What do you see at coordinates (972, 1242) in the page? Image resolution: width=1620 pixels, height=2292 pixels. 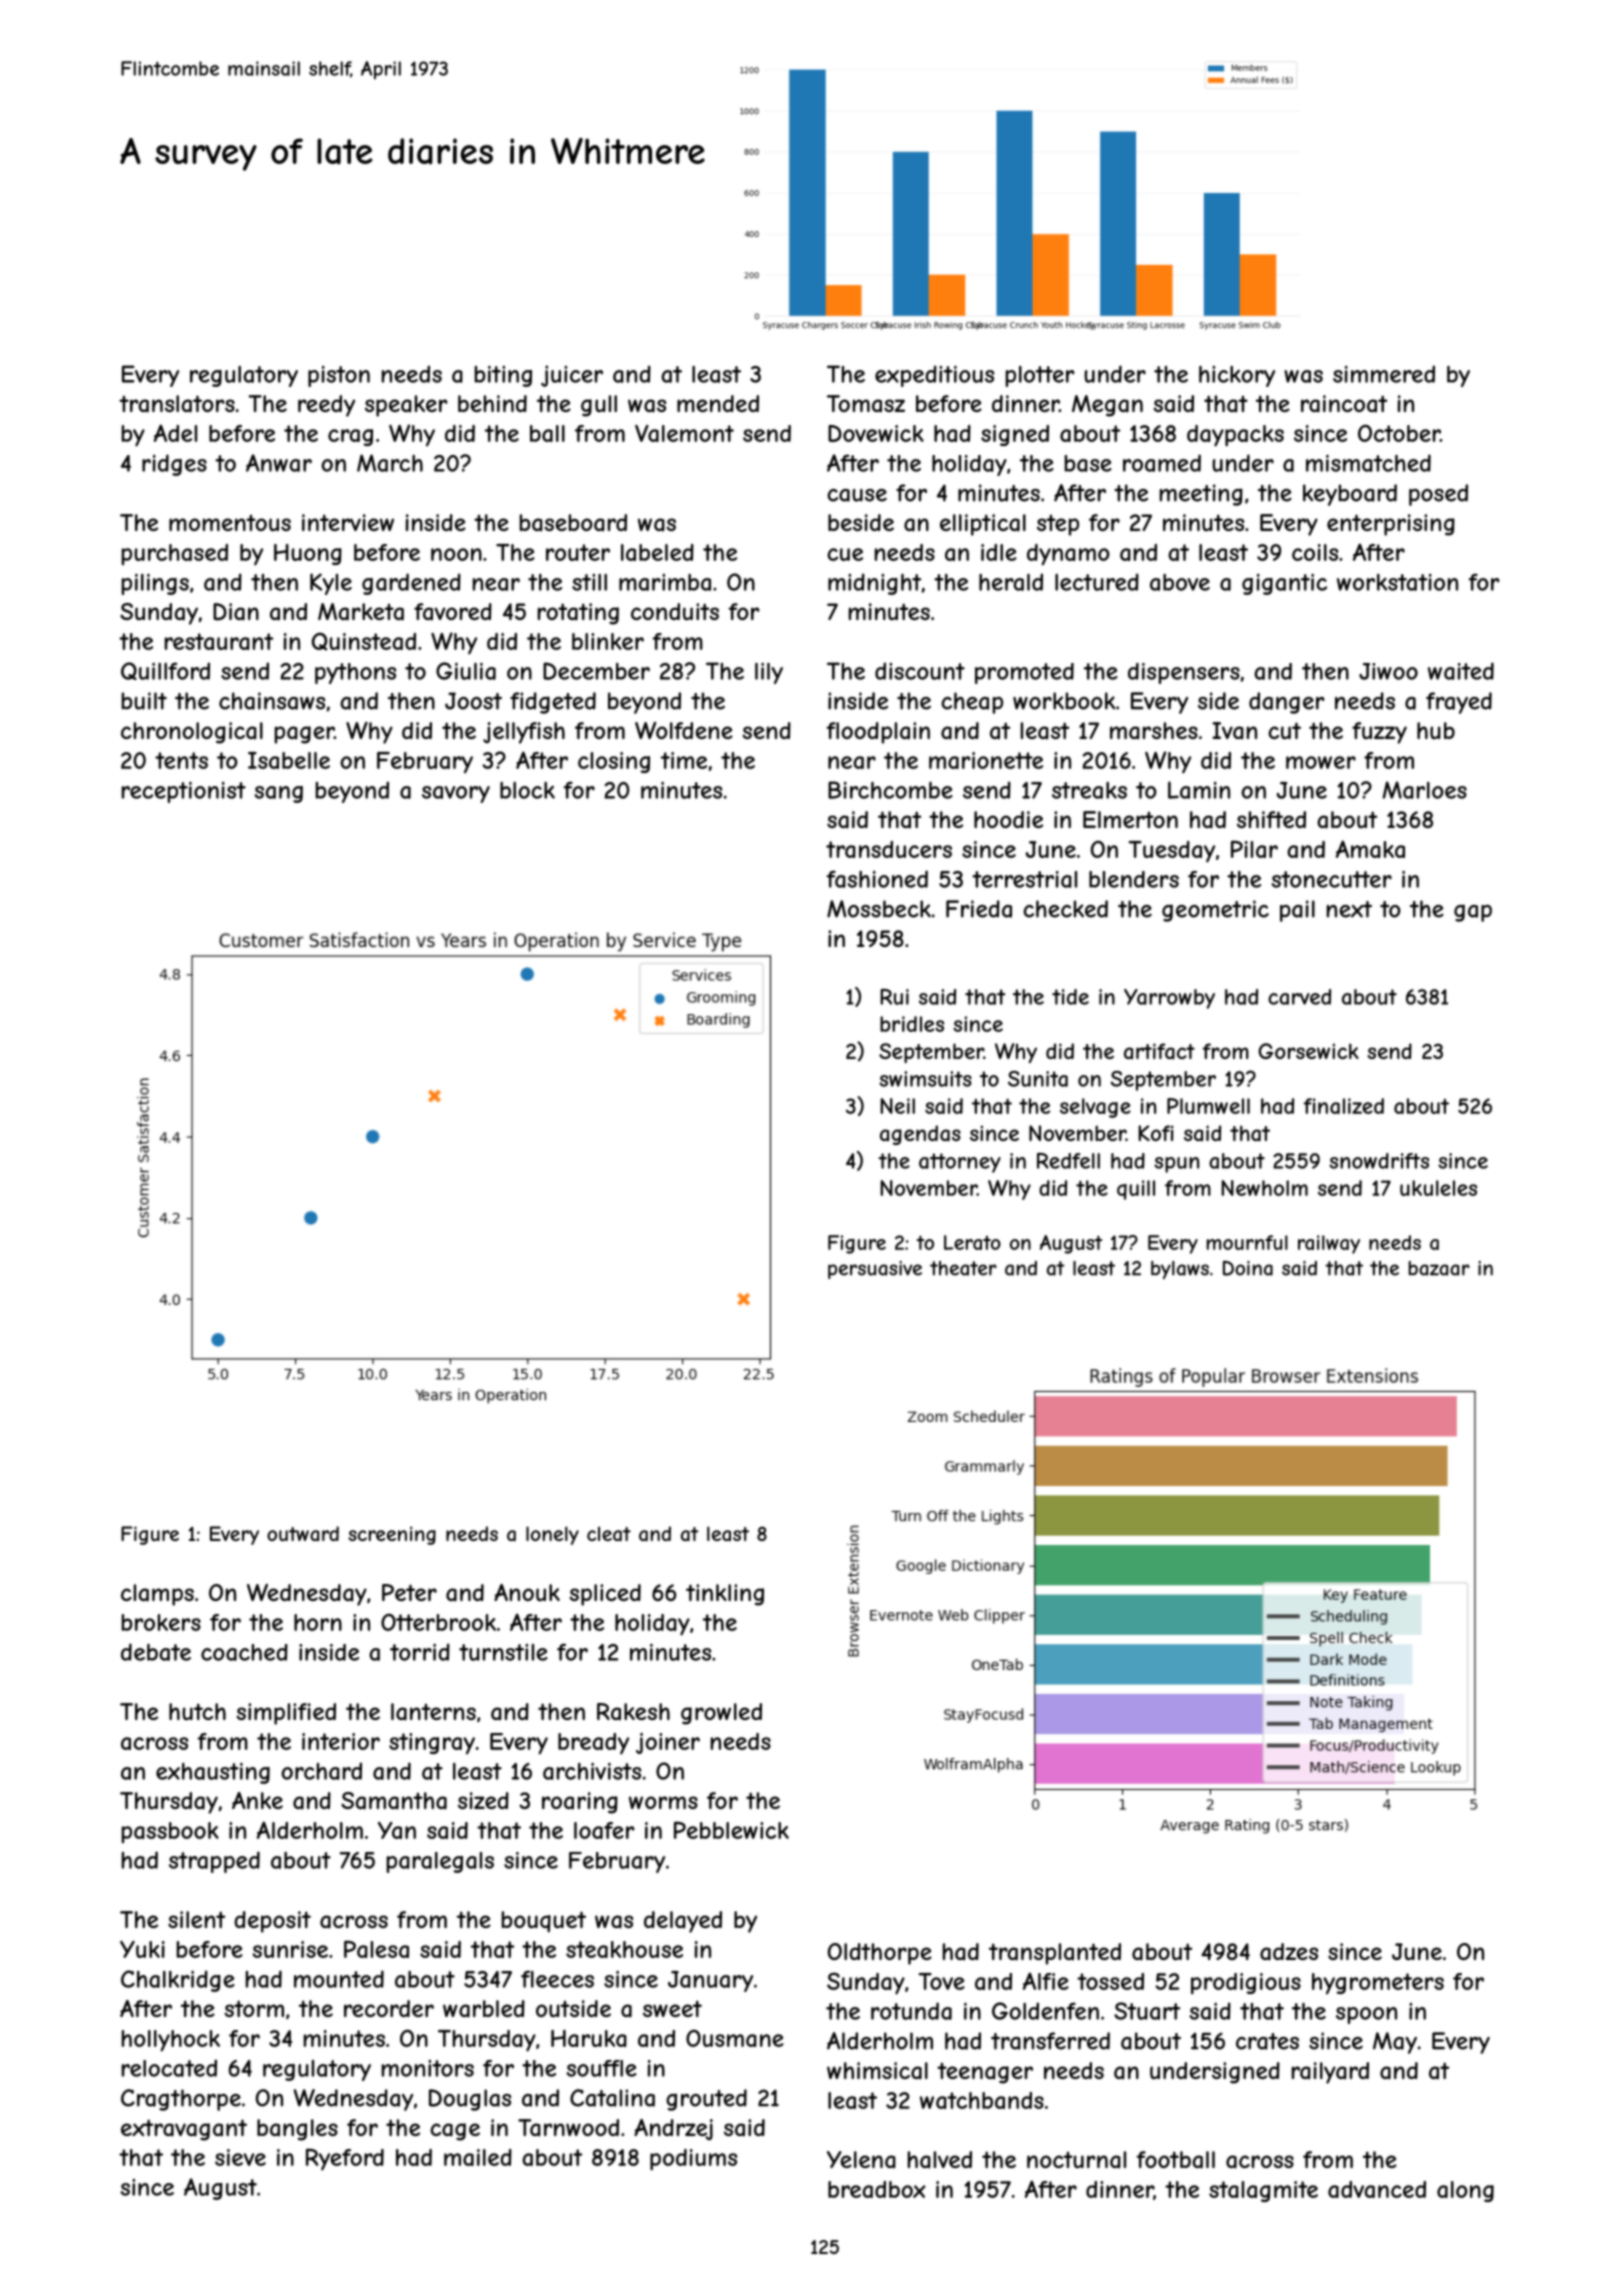 I see `Lerato` at bounding box center [972, 1242].
